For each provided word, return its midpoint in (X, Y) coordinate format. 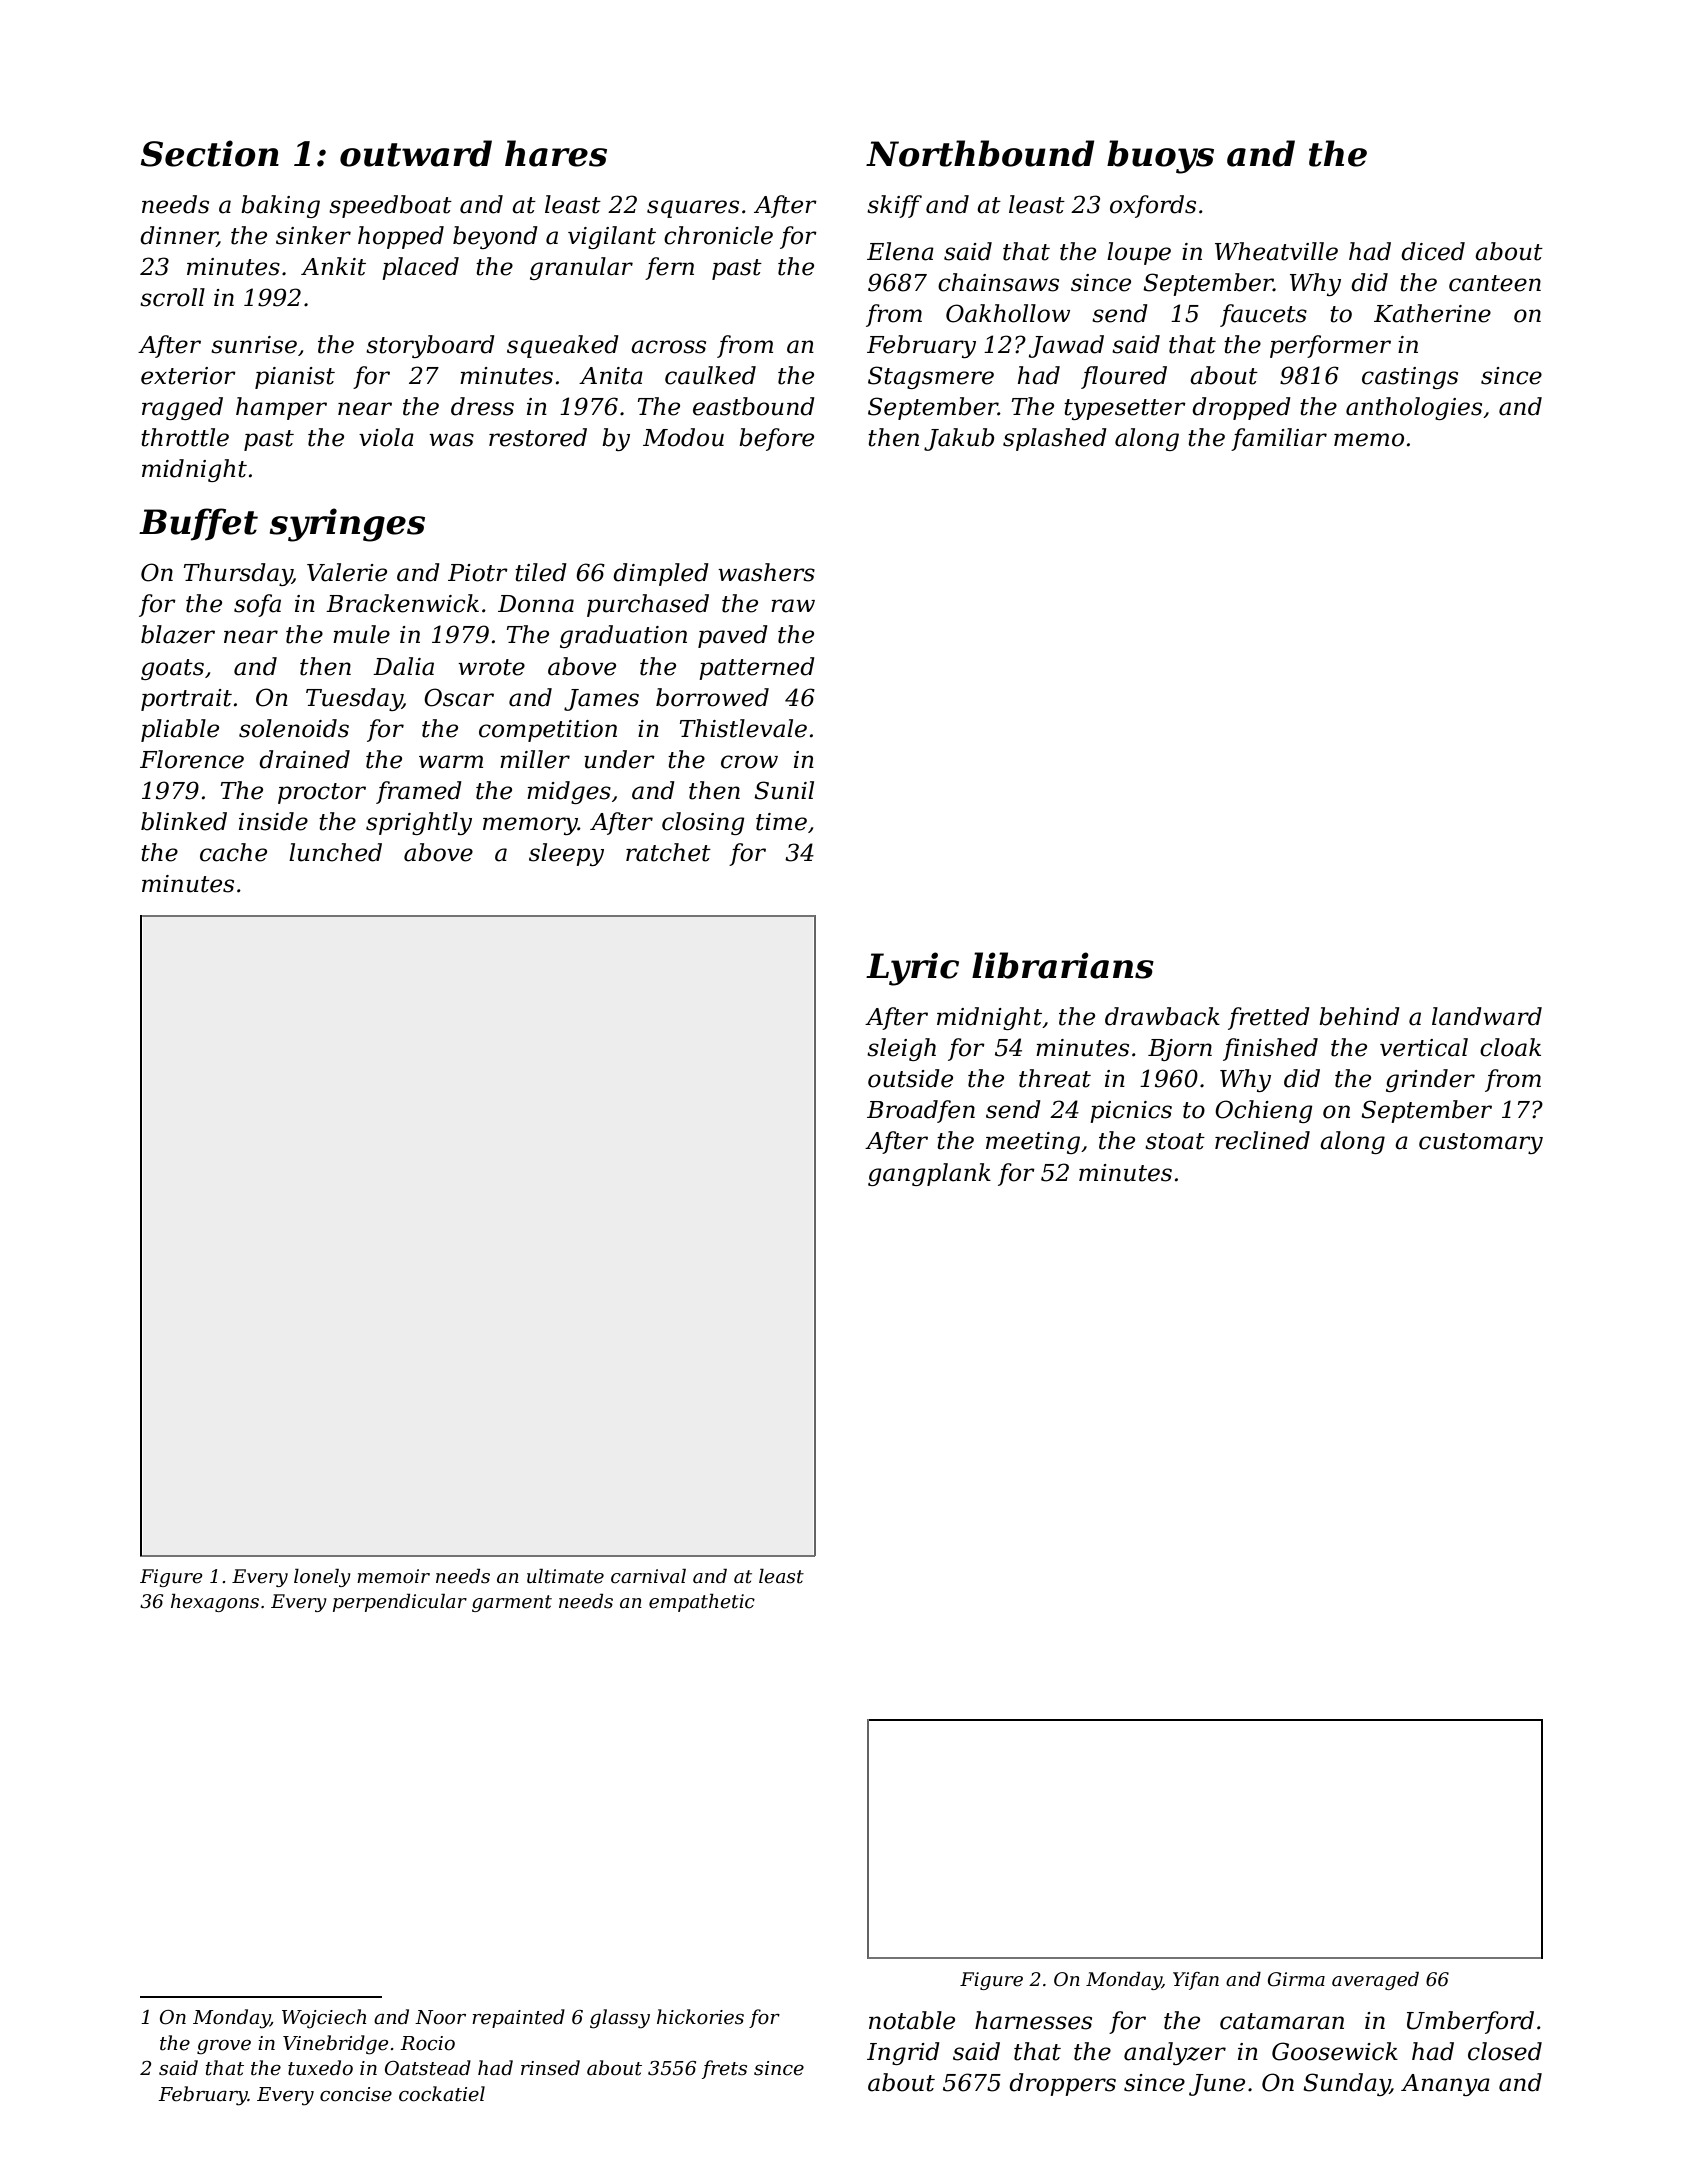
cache (233, 852)
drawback (1162, 1016)
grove (224, 2047)
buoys (1160, 157)
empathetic (702, 1603)
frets (724, 2069)
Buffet (198, 524)
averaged (1375, 1981)
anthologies (1414, 408)
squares (693, 209)
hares (556, 153)
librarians (1063, 965)
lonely (322, 1578)
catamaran (1282, 2021)
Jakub (959, 439)
